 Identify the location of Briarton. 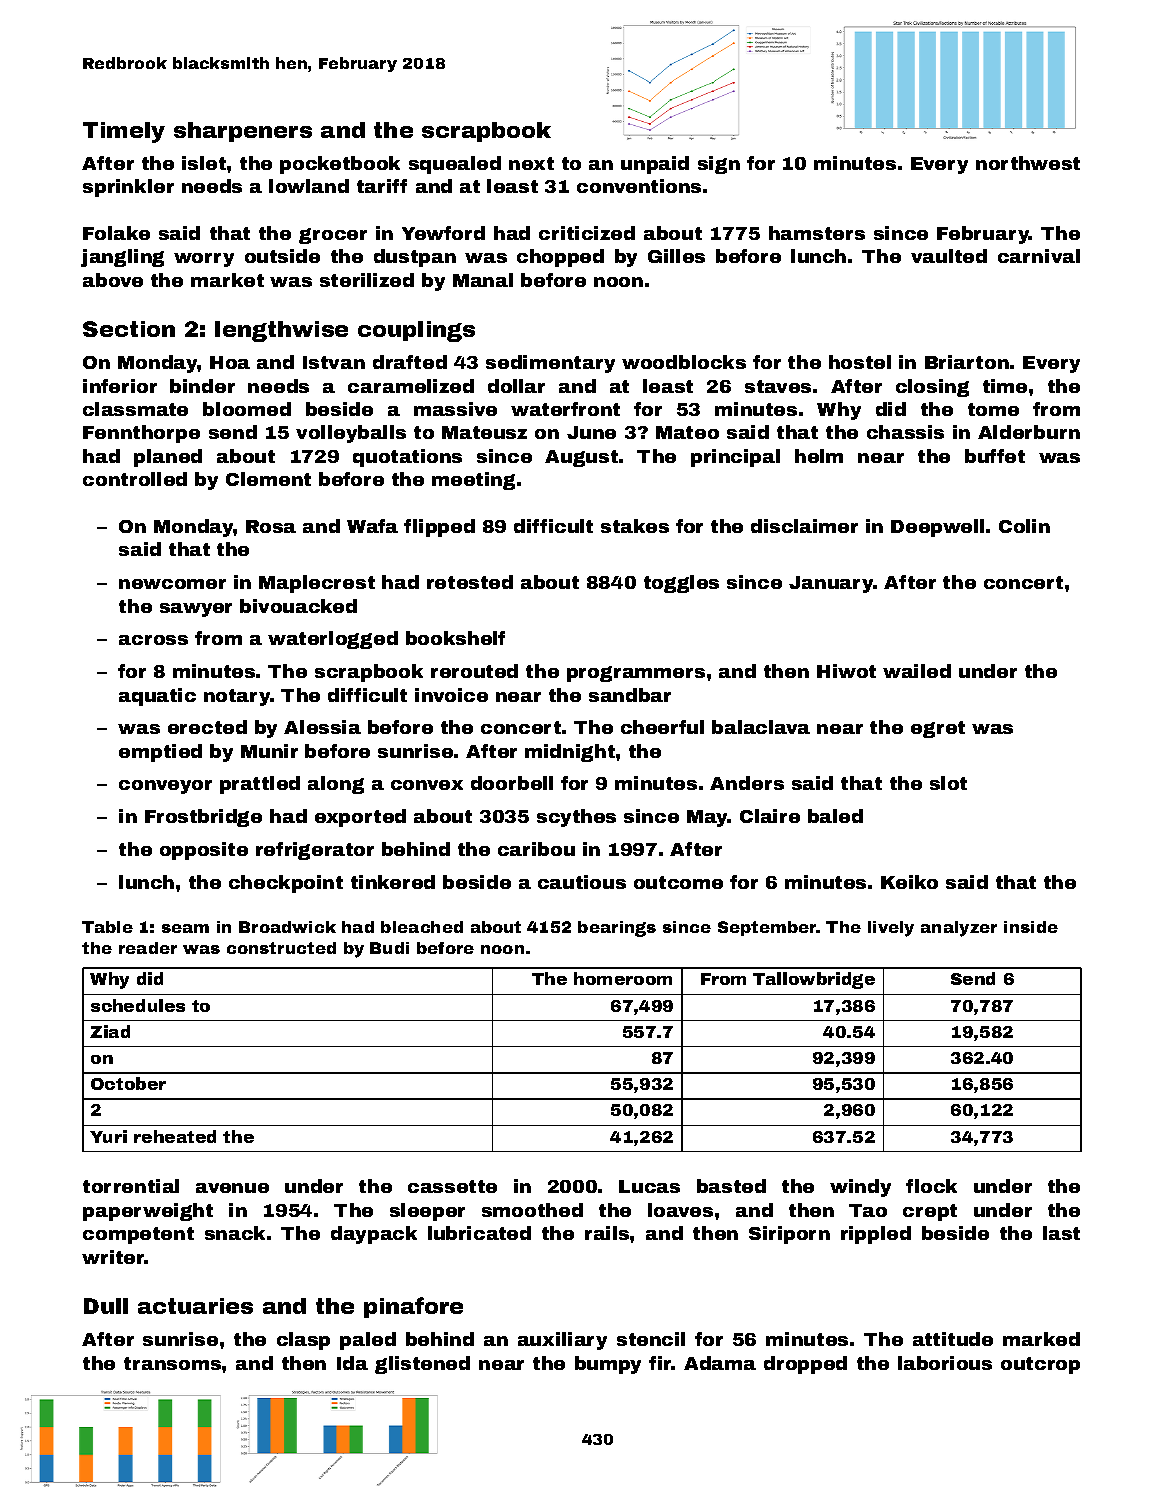
(967, 362).
